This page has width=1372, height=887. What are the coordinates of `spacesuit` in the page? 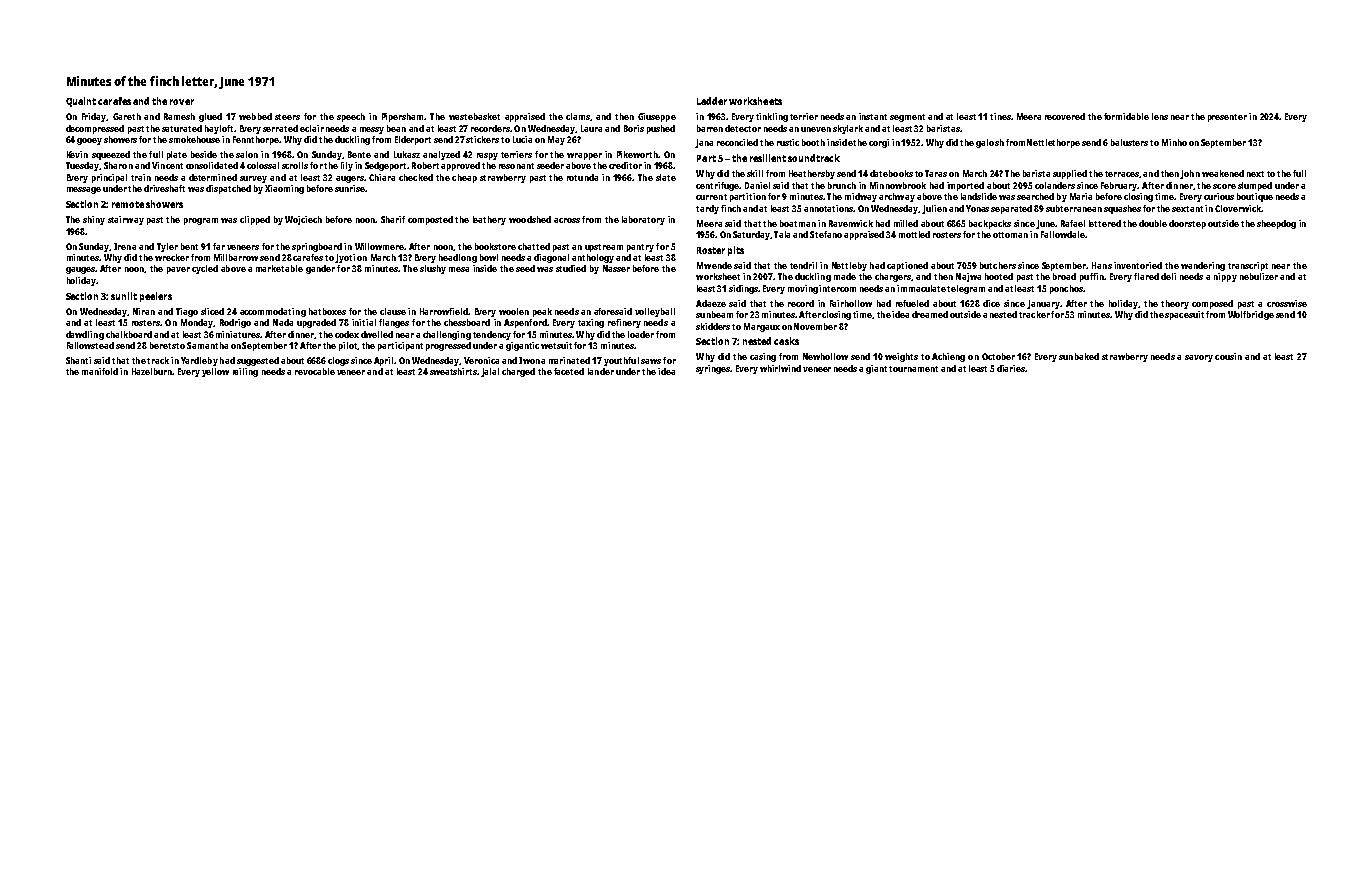 It's located at (1184, 315).
